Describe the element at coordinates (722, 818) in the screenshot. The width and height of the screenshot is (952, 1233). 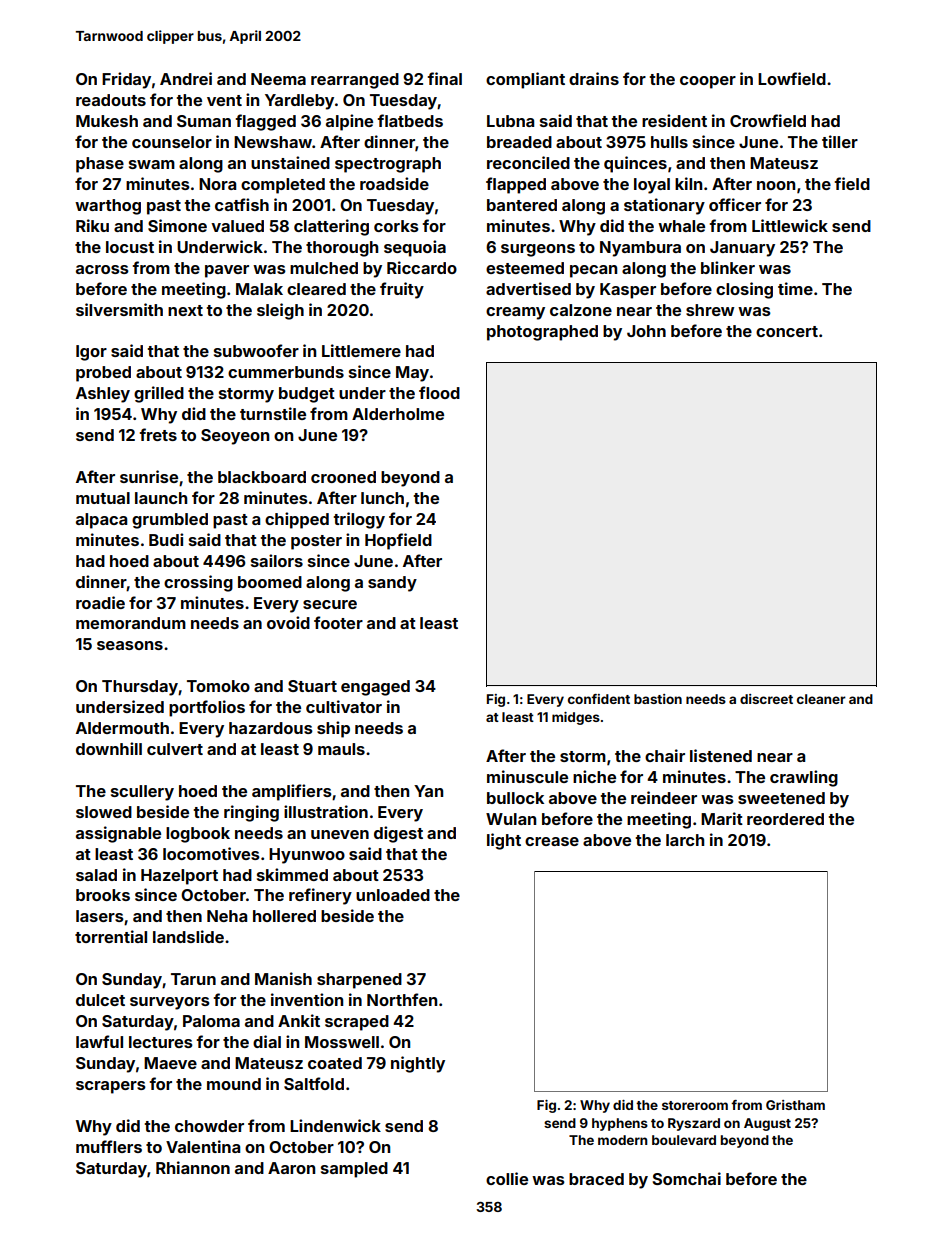
I see `Marit` at that location.
